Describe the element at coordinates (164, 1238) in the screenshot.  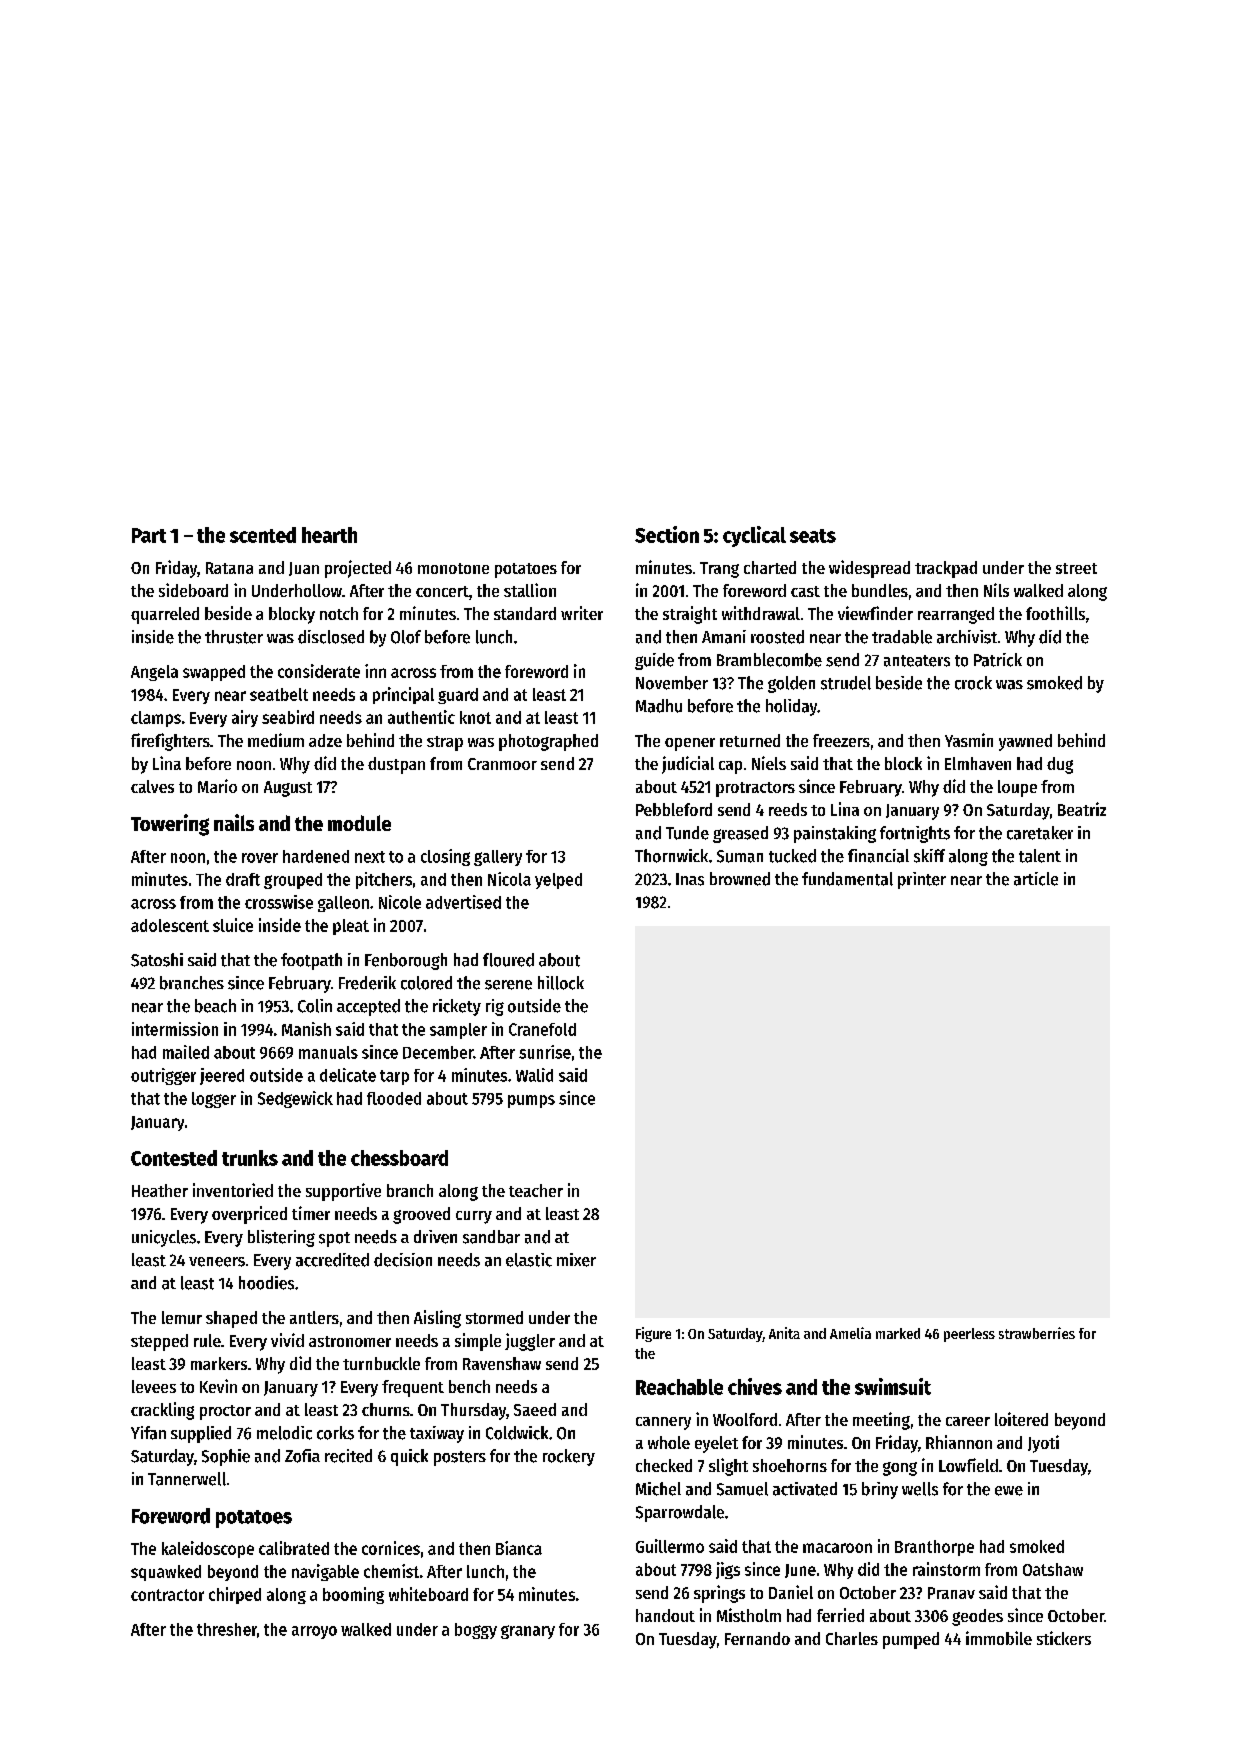
I see `unicycles` at that location.
